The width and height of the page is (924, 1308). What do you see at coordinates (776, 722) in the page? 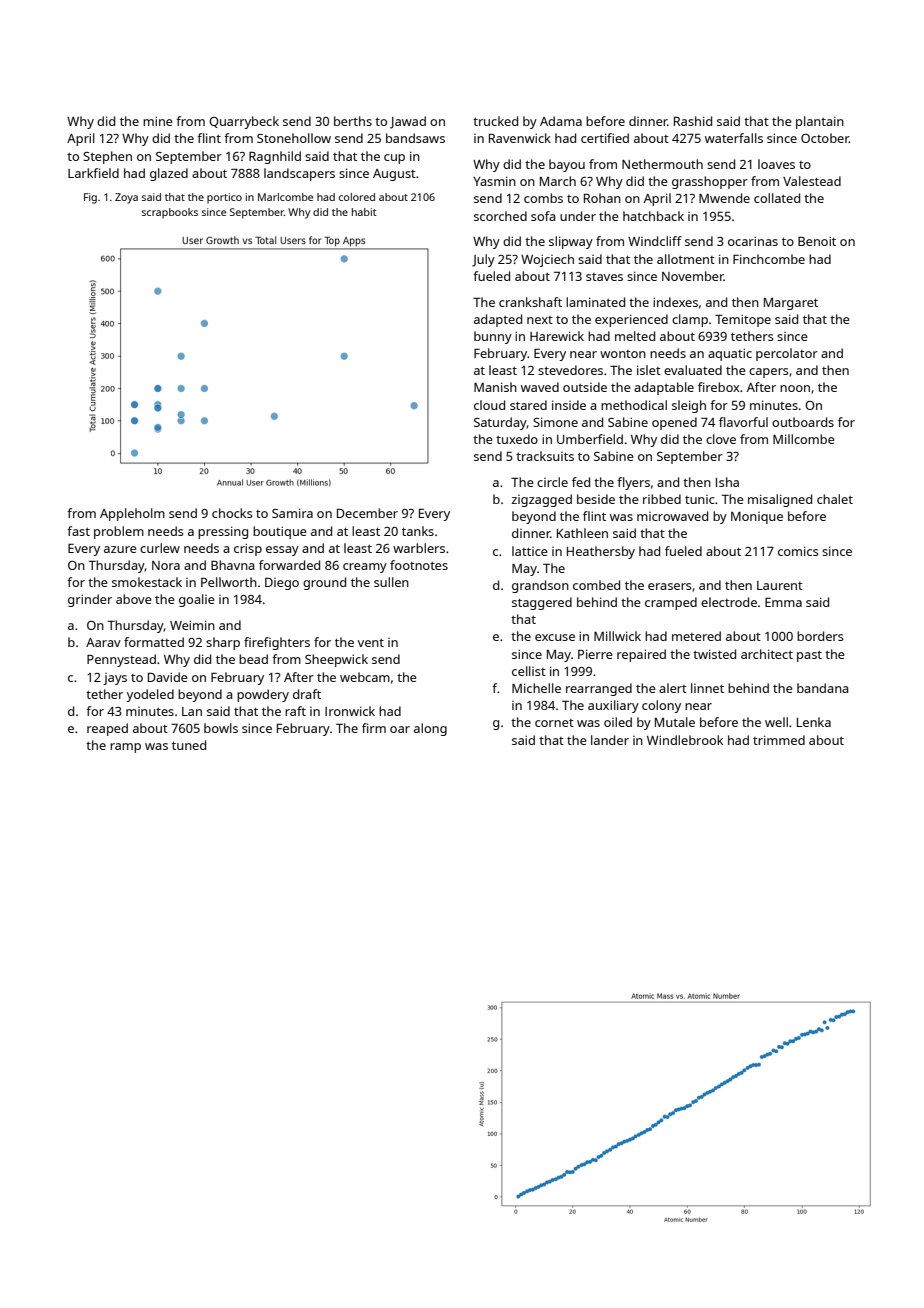
I see `well` at bounding box center [776, 722].
